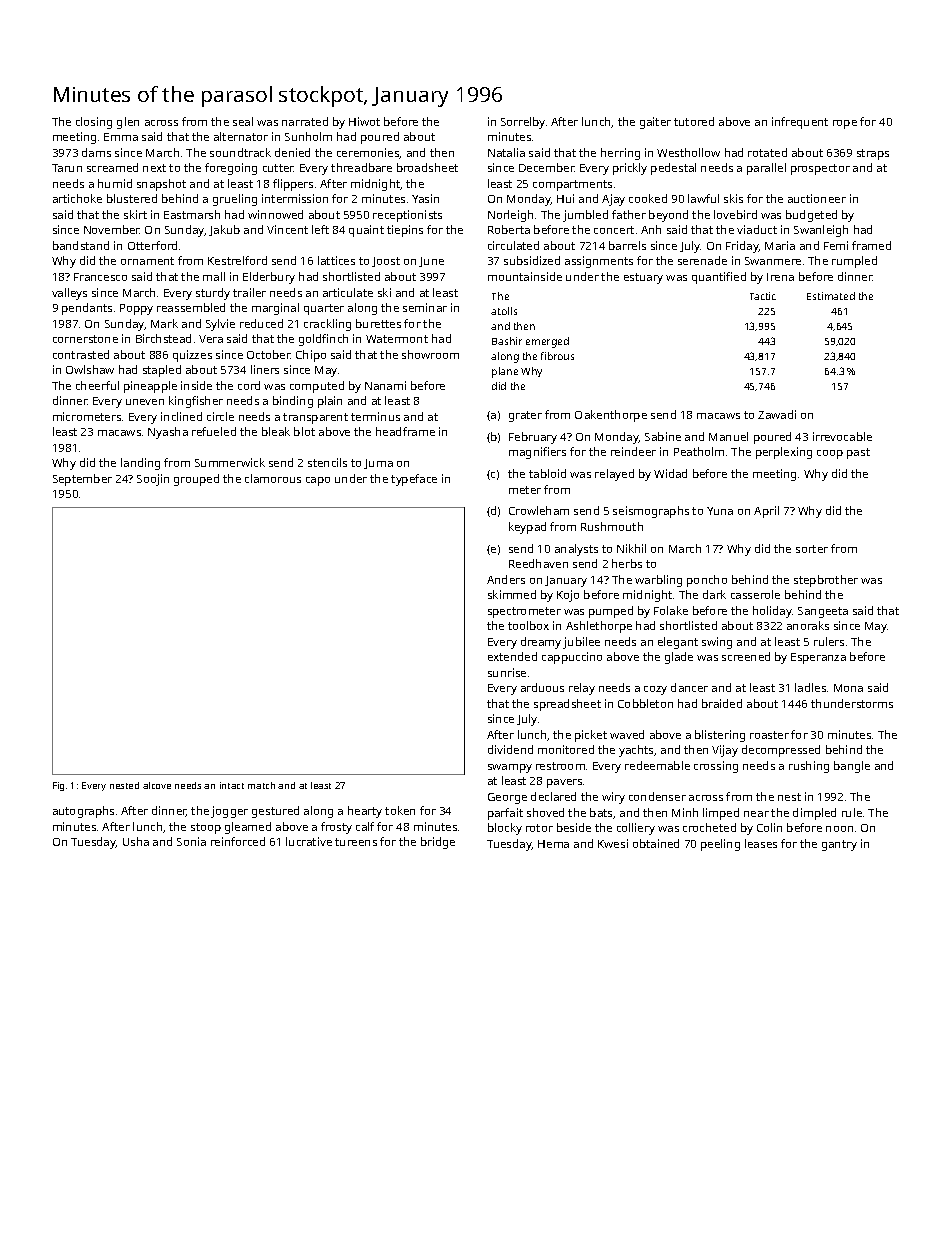 The image size is (952, 1233). Describe the element at coordinates (719, 278) in the document. I see `quantified` at that location.
